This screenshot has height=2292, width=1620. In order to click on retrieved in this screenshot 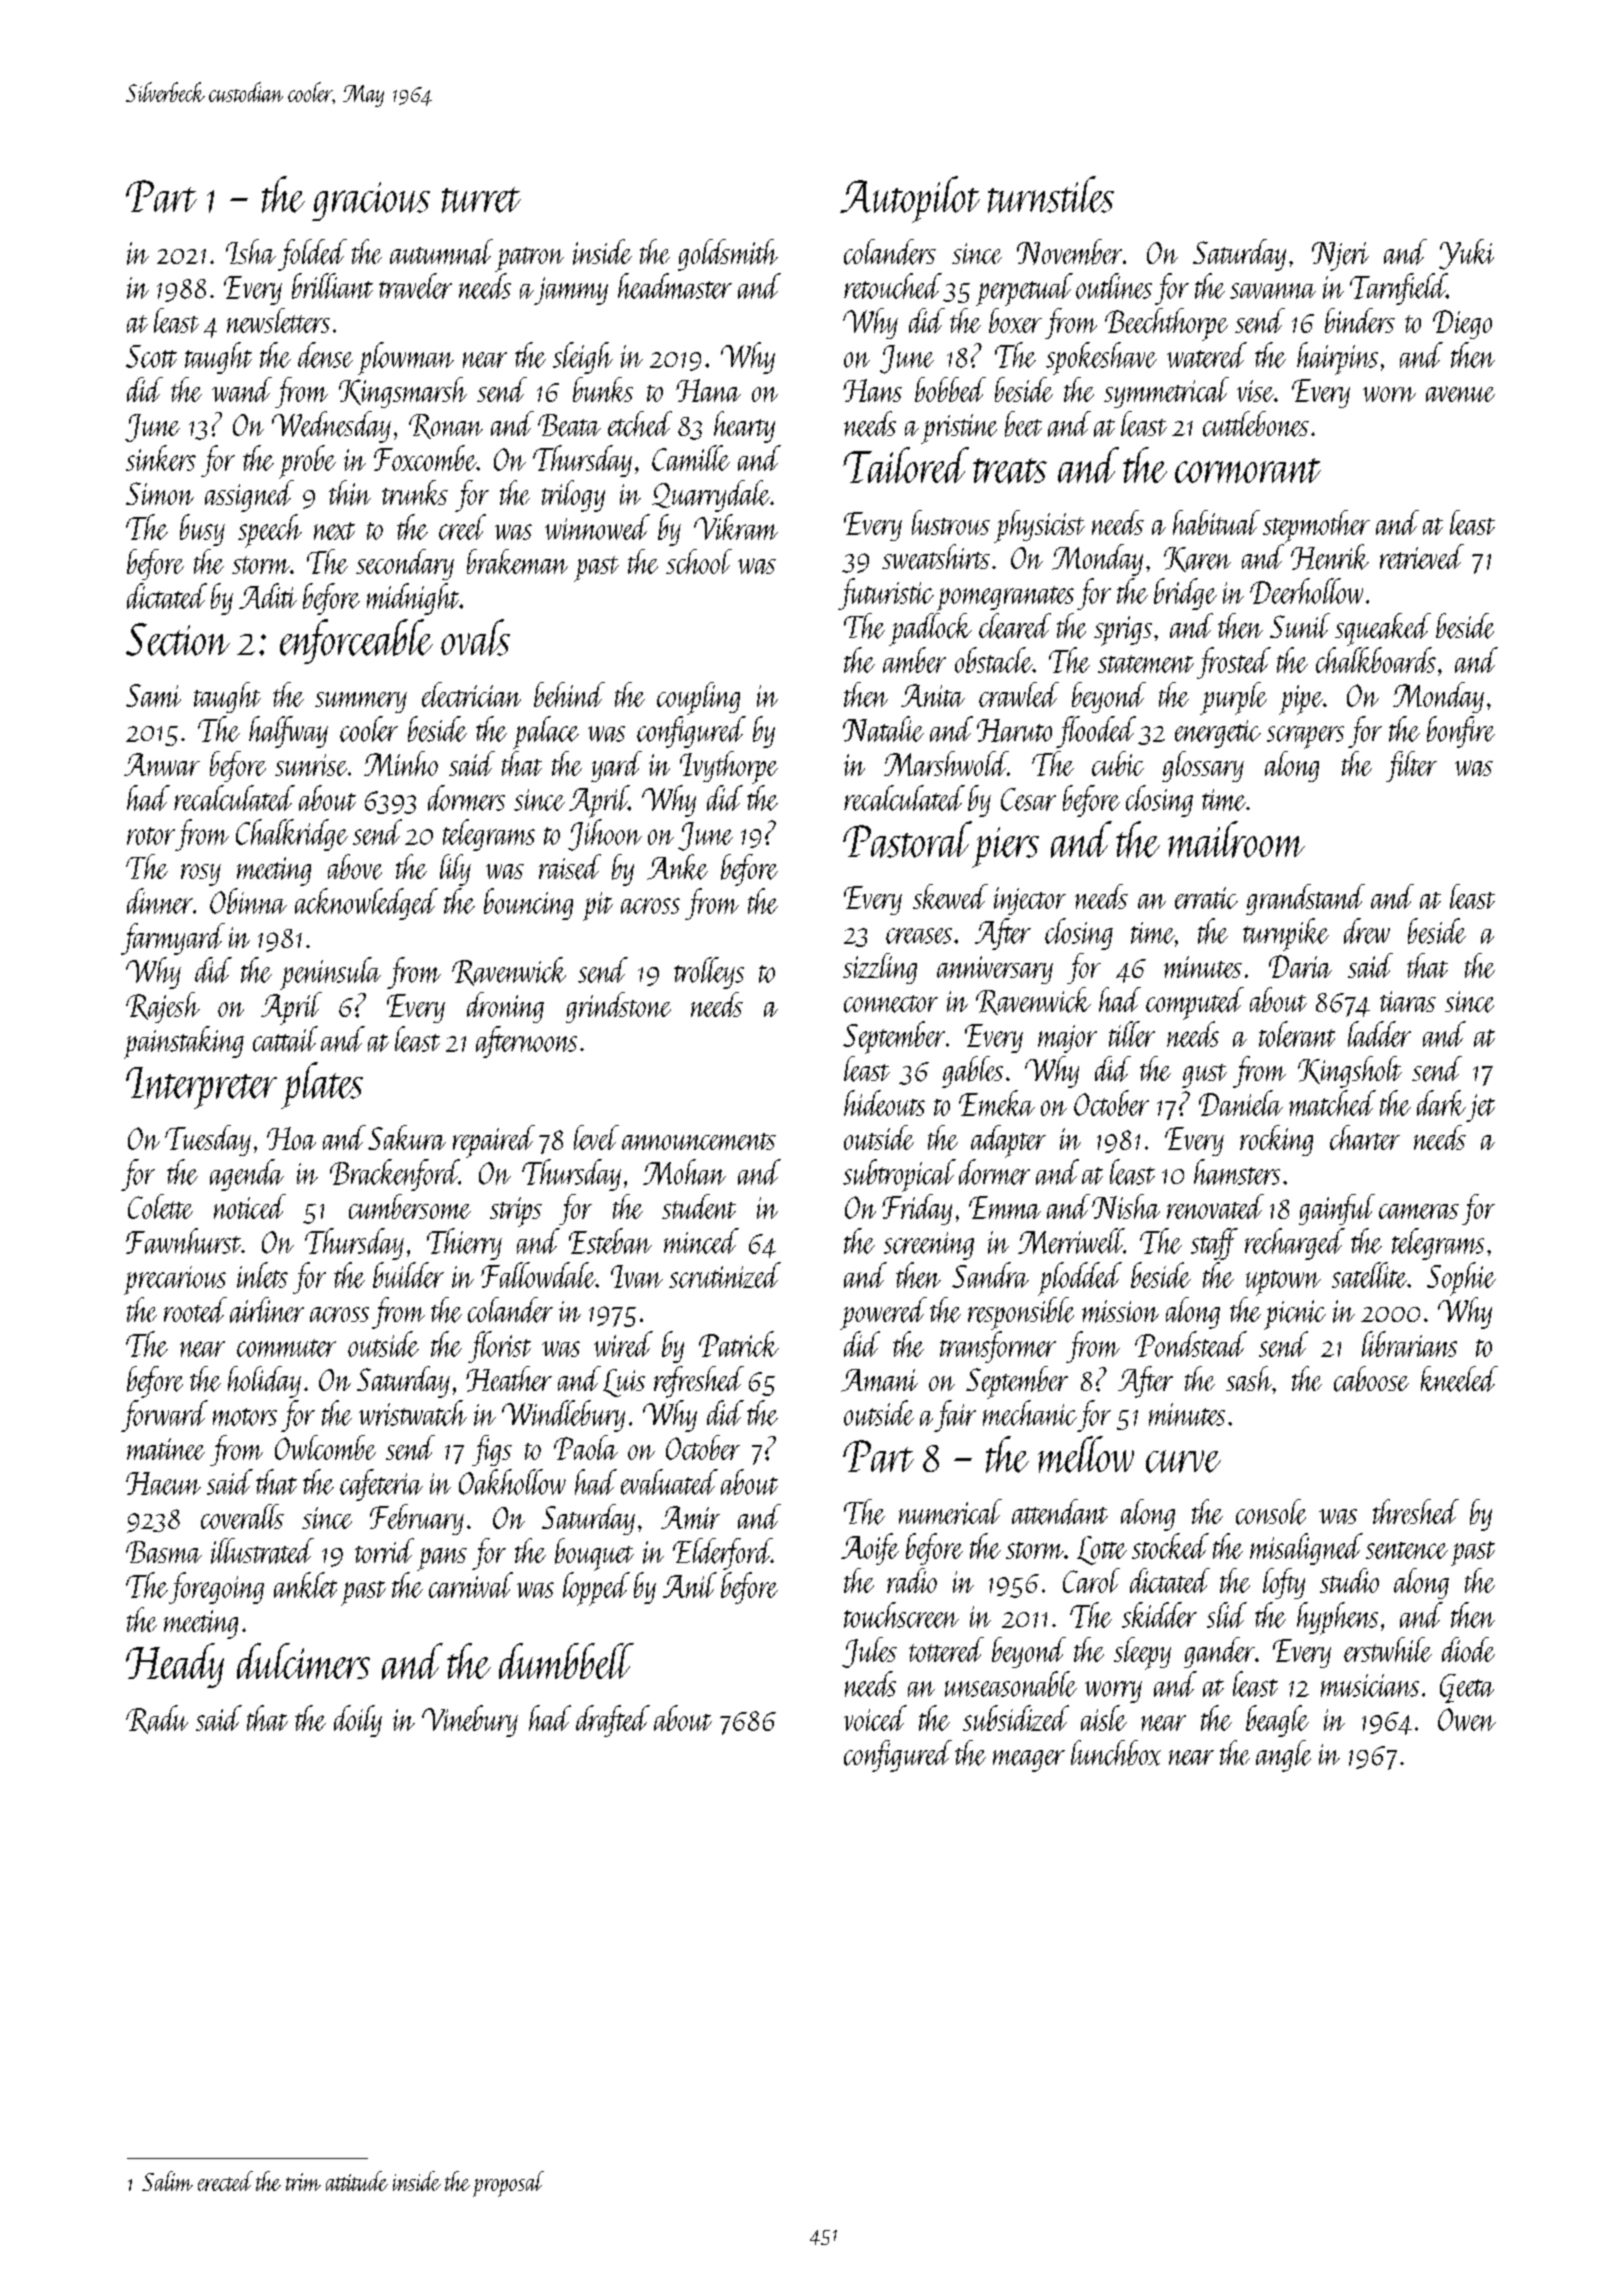, I will do `click(1422, 556)`.
